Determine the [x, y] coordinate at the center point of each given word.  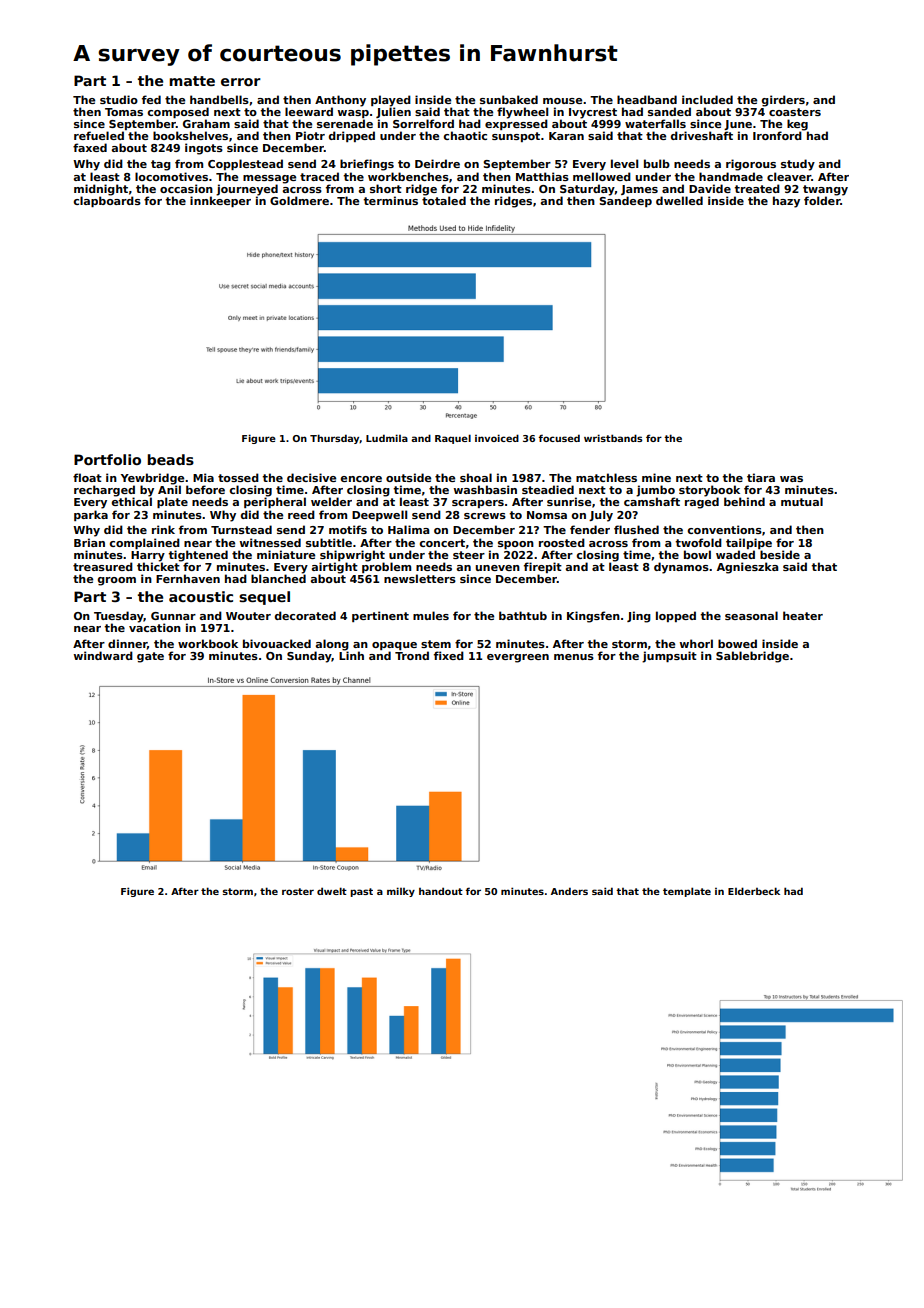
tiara [761, 477]
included [707, 99]
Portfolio [107, 459]
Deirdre [437, 163]
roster [298, 891]
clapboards [107, 201]
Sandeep [625, 201]
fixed [449, 655]
